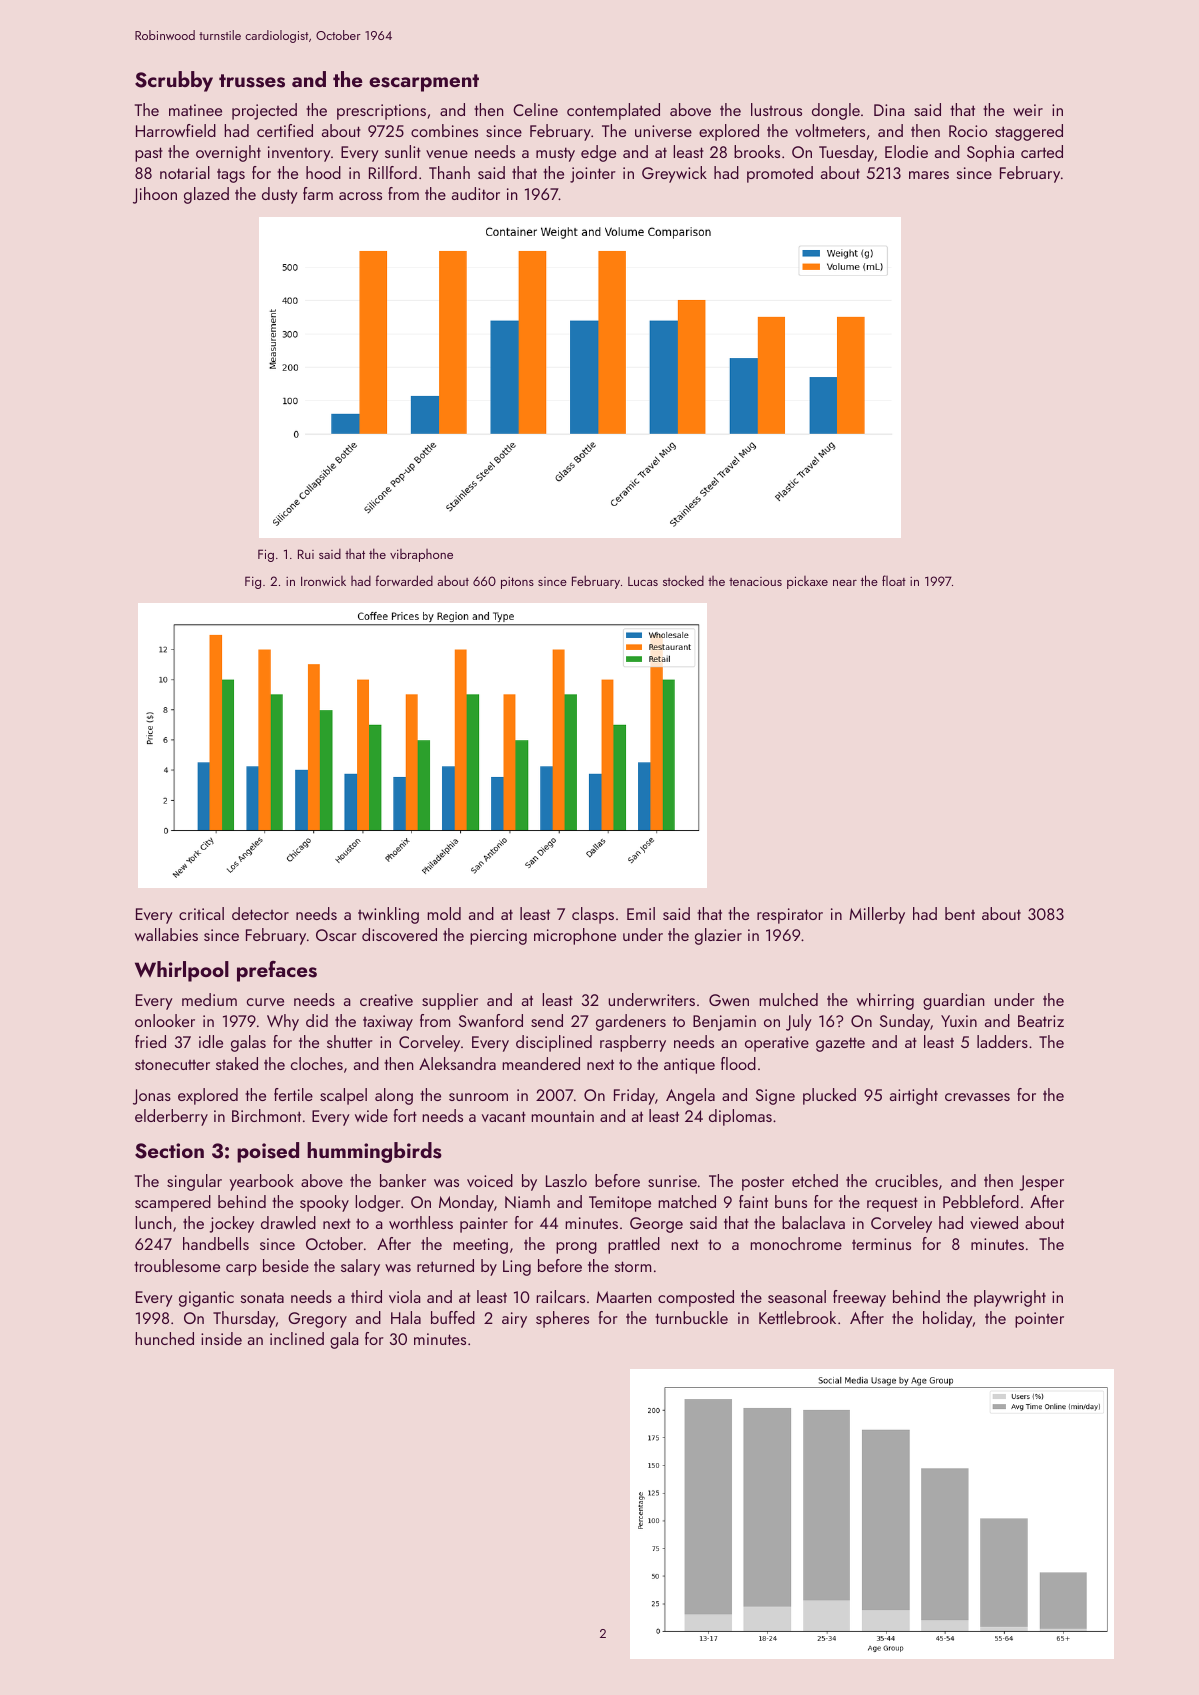  What do you see at coordinates (562, 1319) in the image?
I see `spheres` at bounding box center [562, 1319].
